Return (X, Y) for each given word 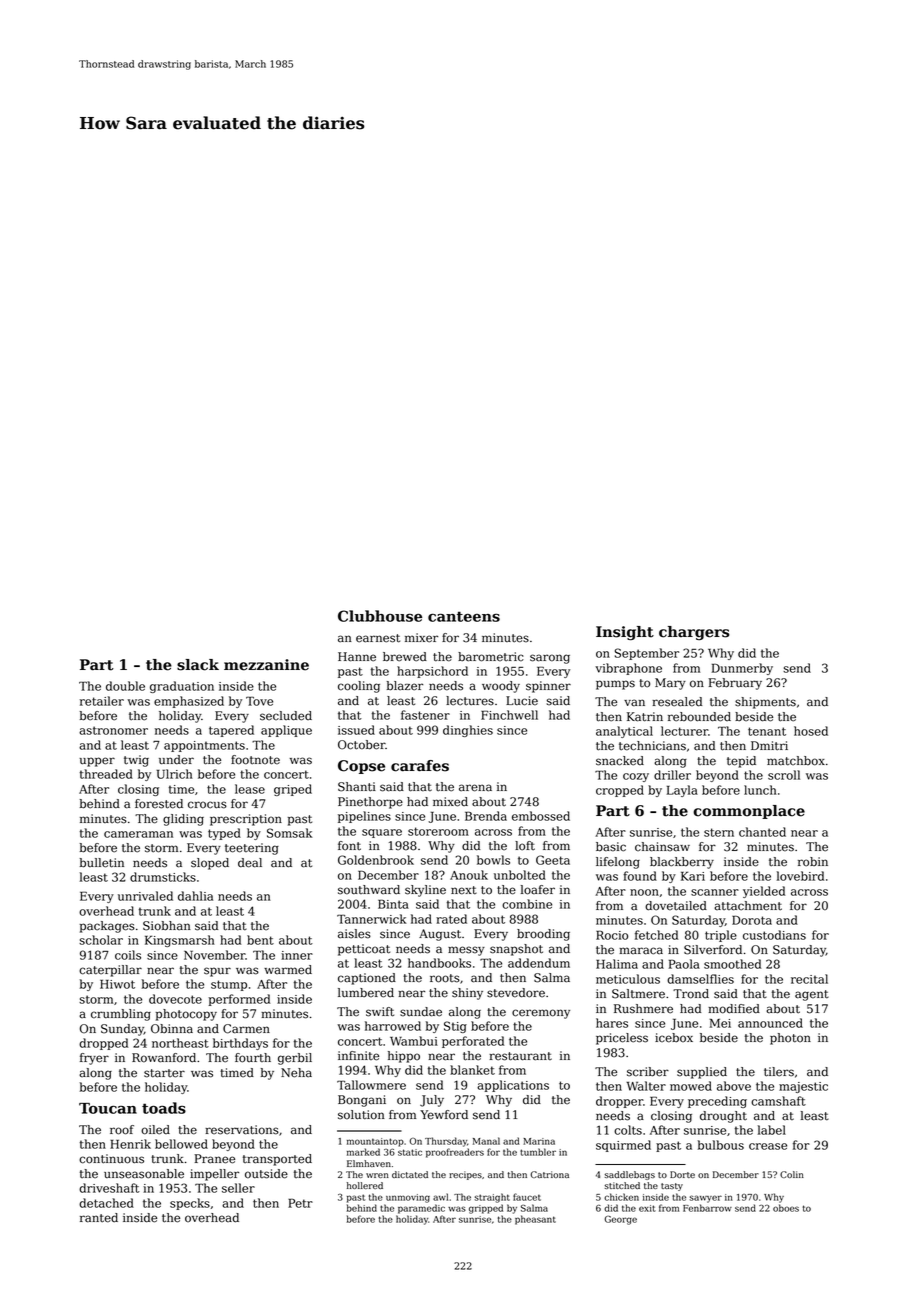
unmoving (408, 1198)
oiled (155, 1130)
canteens (464, 616)
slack (198, 665)
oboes (786, 1208)
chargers (694, 633)
